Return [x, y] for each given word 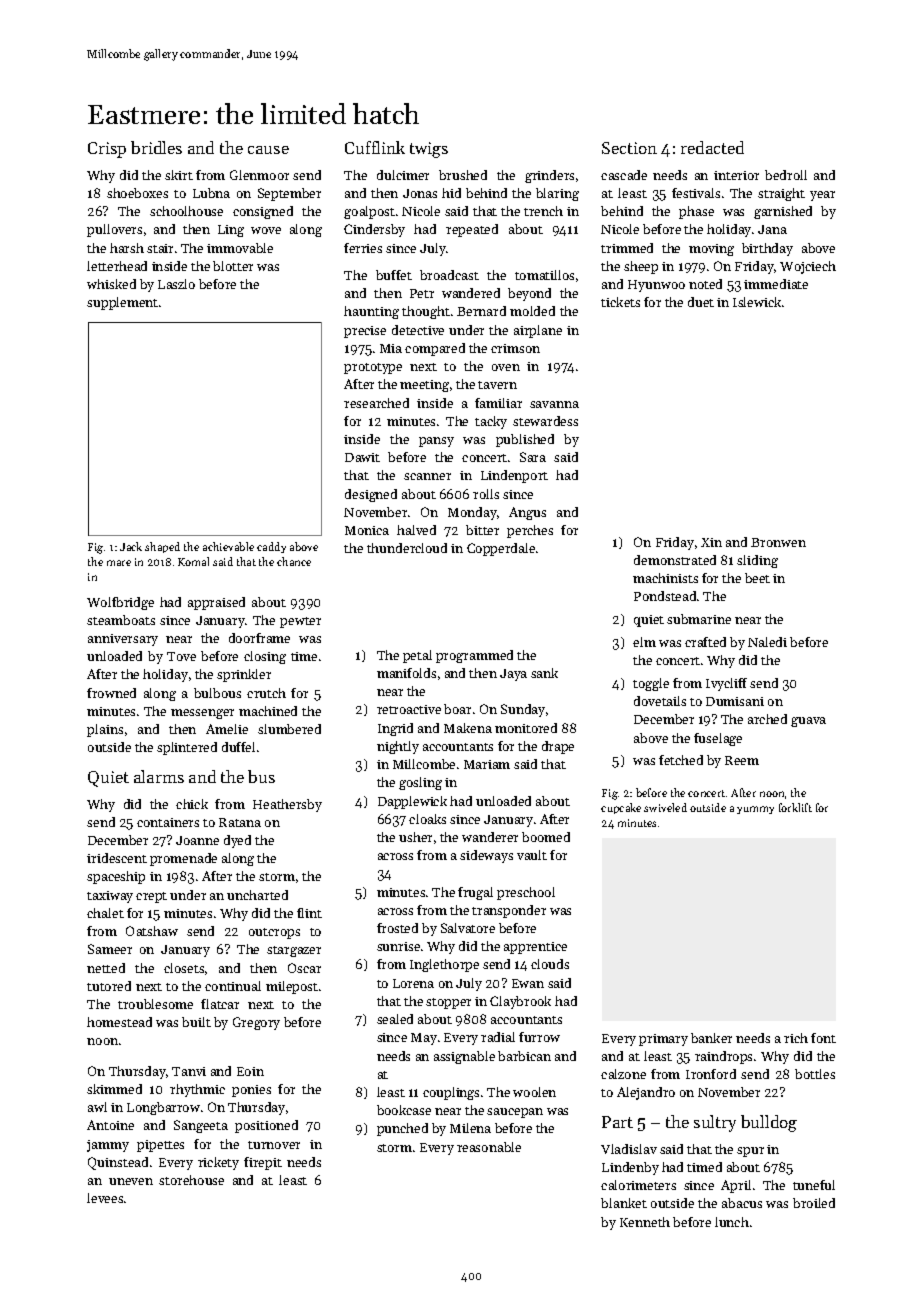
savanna [554, 404]
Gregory [256, 1023]
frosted [397, 928]
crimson [515, 348]
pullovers [114, 230]
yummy [755, 810]
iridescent [117, 858]
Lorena [413, 983]
